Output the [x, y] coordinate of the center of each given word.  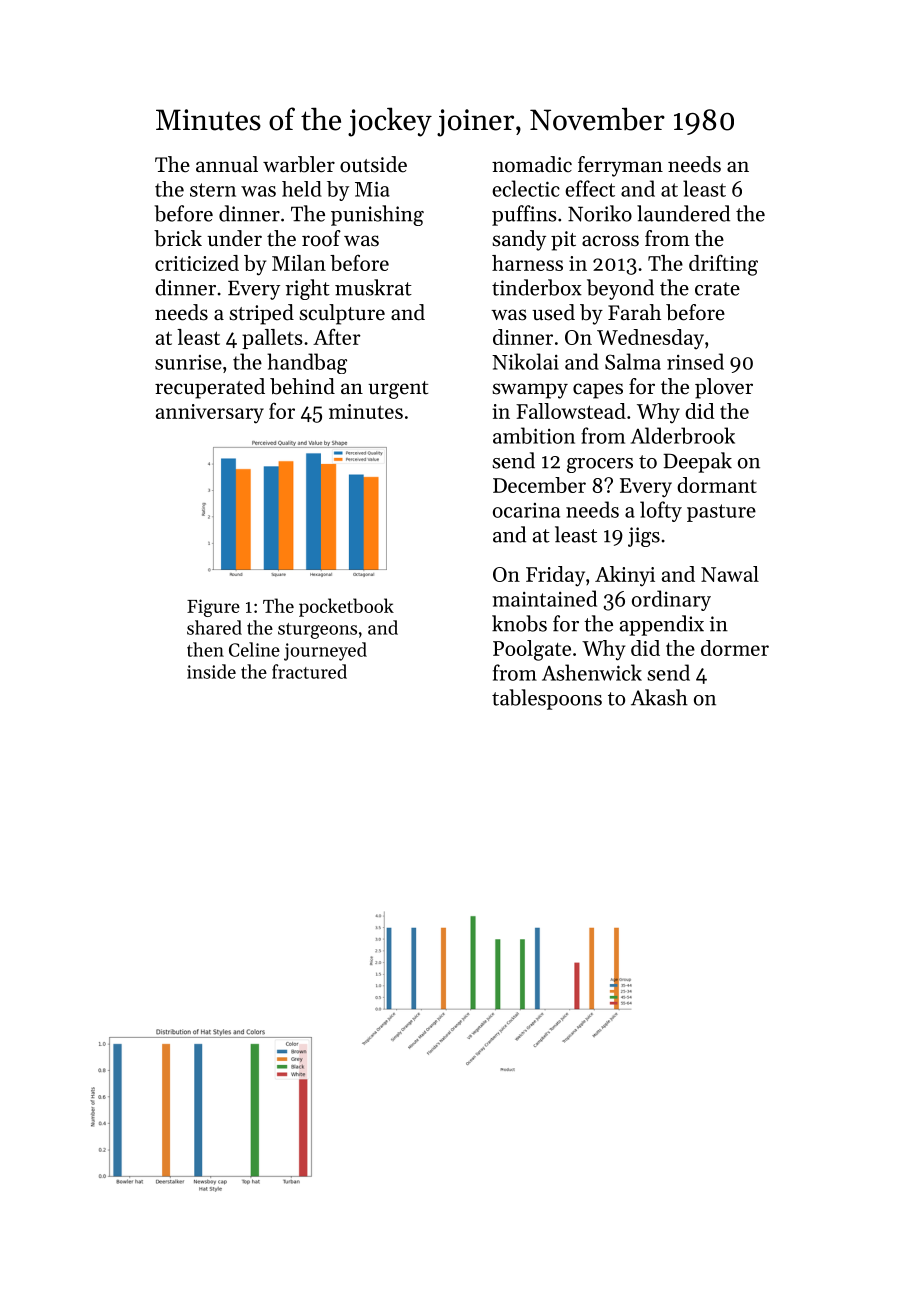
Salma [633, 361]
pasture [721, 513]
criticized [197, 263]
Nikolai [525, 361]
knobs [519, 623]
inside [211, 671]
